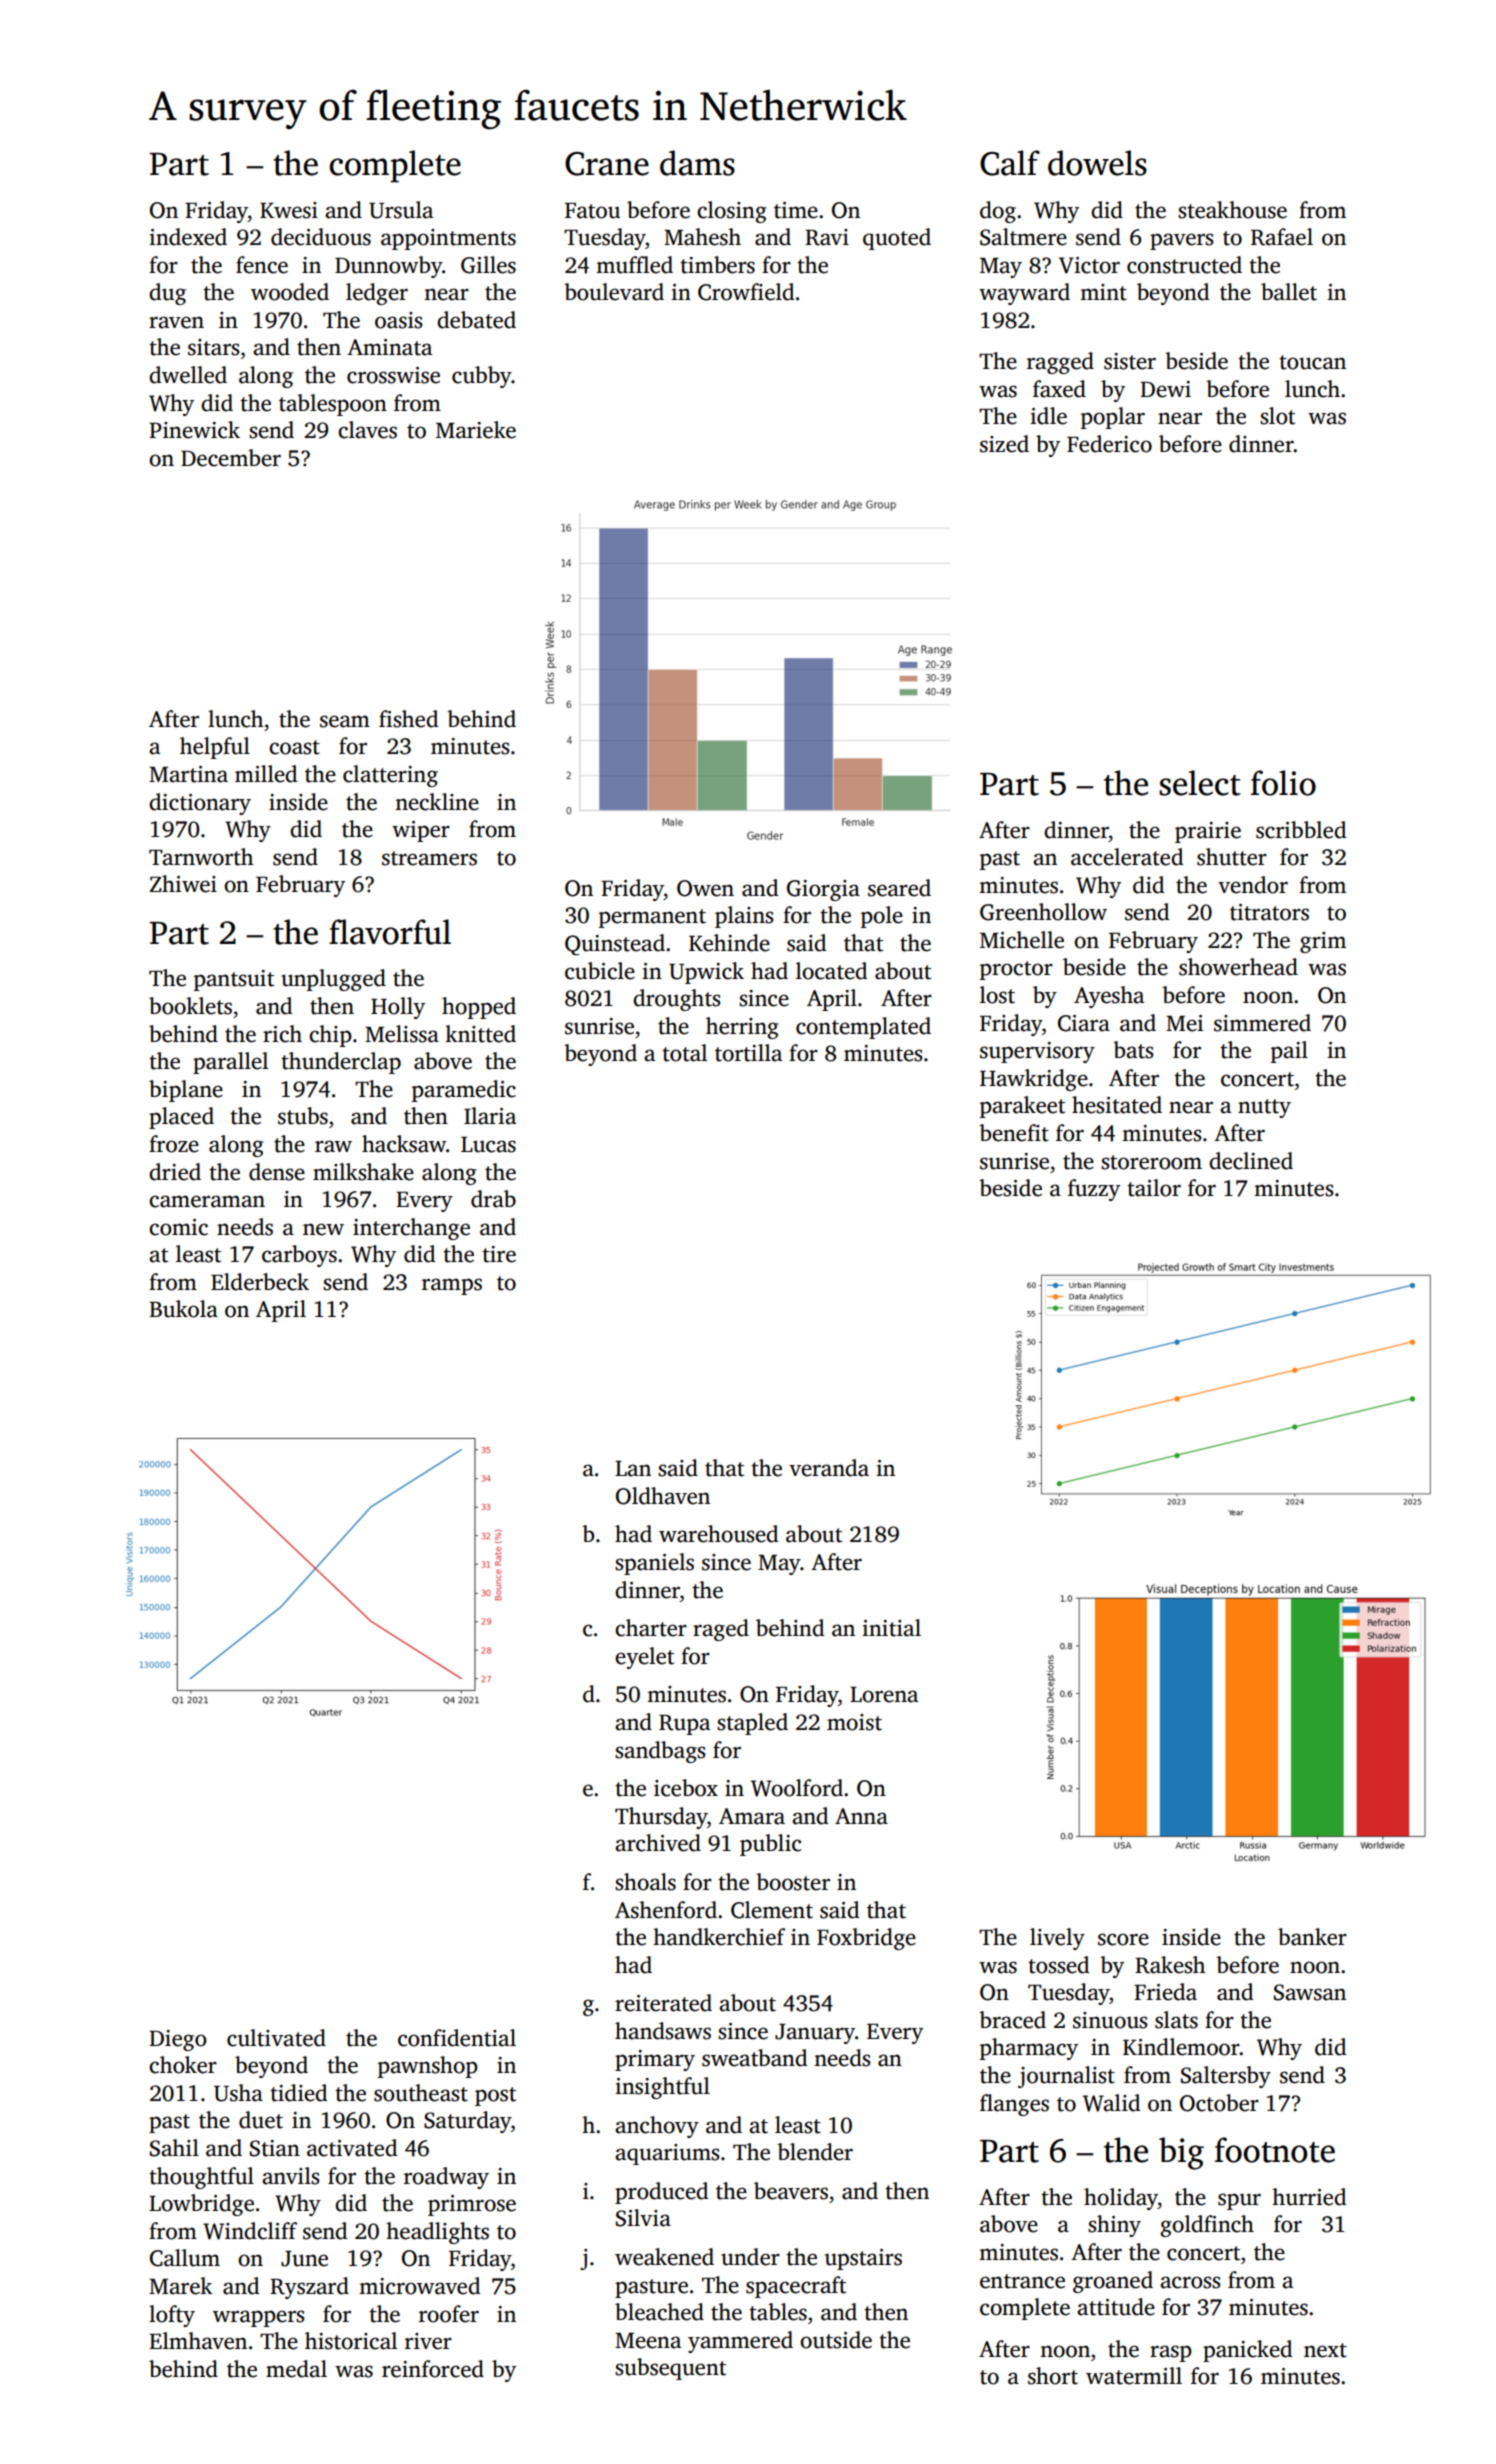 Image resolution: width=1496 pixels, height=2464 pixels. I want to click on cultivated, so click(276, 2038).
